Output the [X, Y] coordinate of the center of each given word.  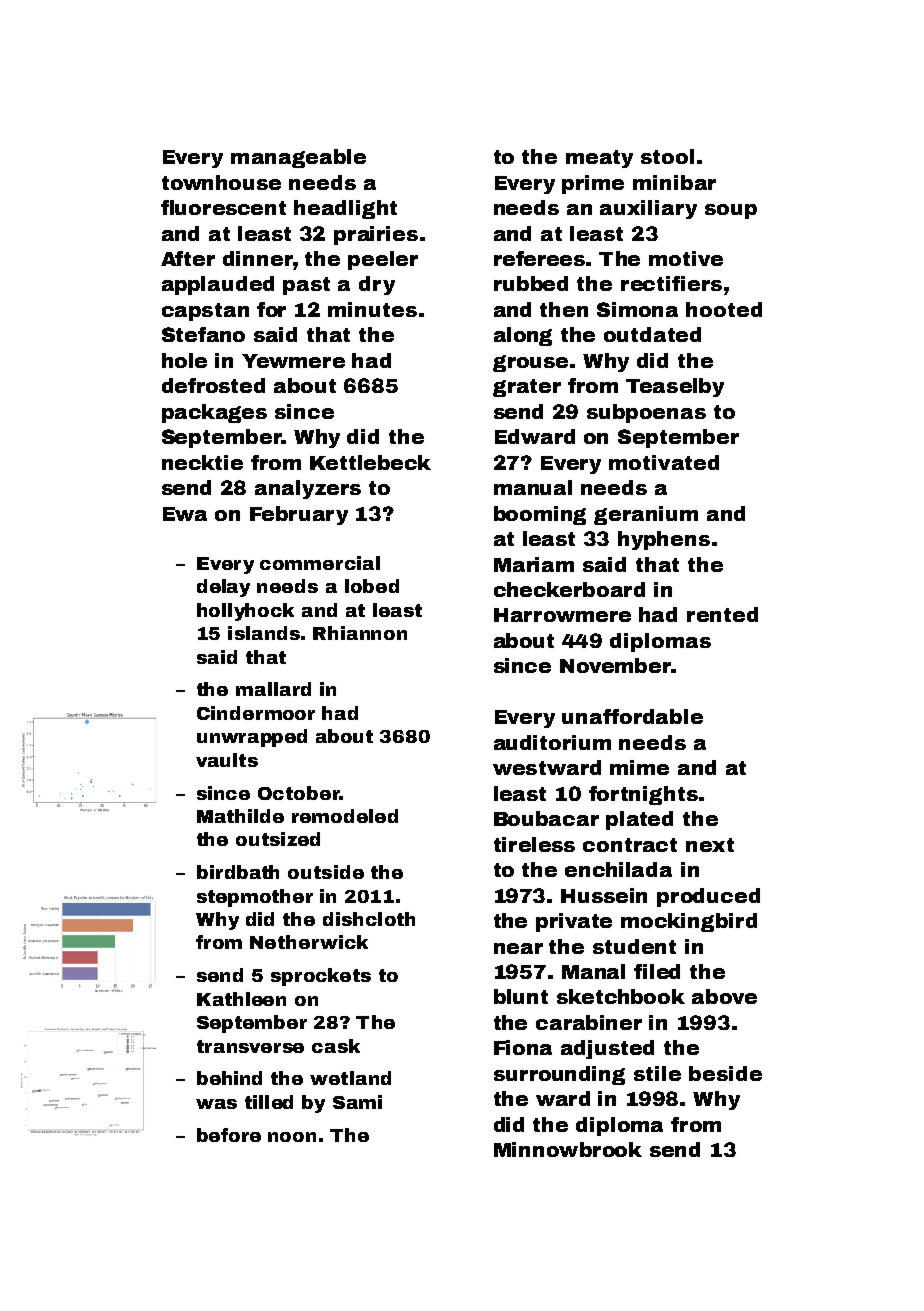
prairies [376, 235]
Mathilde [240, 816]
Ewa [185, 514]
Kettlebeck [370, 462]
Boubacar [546, 818]
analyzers [308, 489]
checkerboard [569, 589]
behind [229, 1078]
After [188, 258]
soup [731, 211]
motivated [664, 462]
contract [630, 845]
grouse [530, 363]
